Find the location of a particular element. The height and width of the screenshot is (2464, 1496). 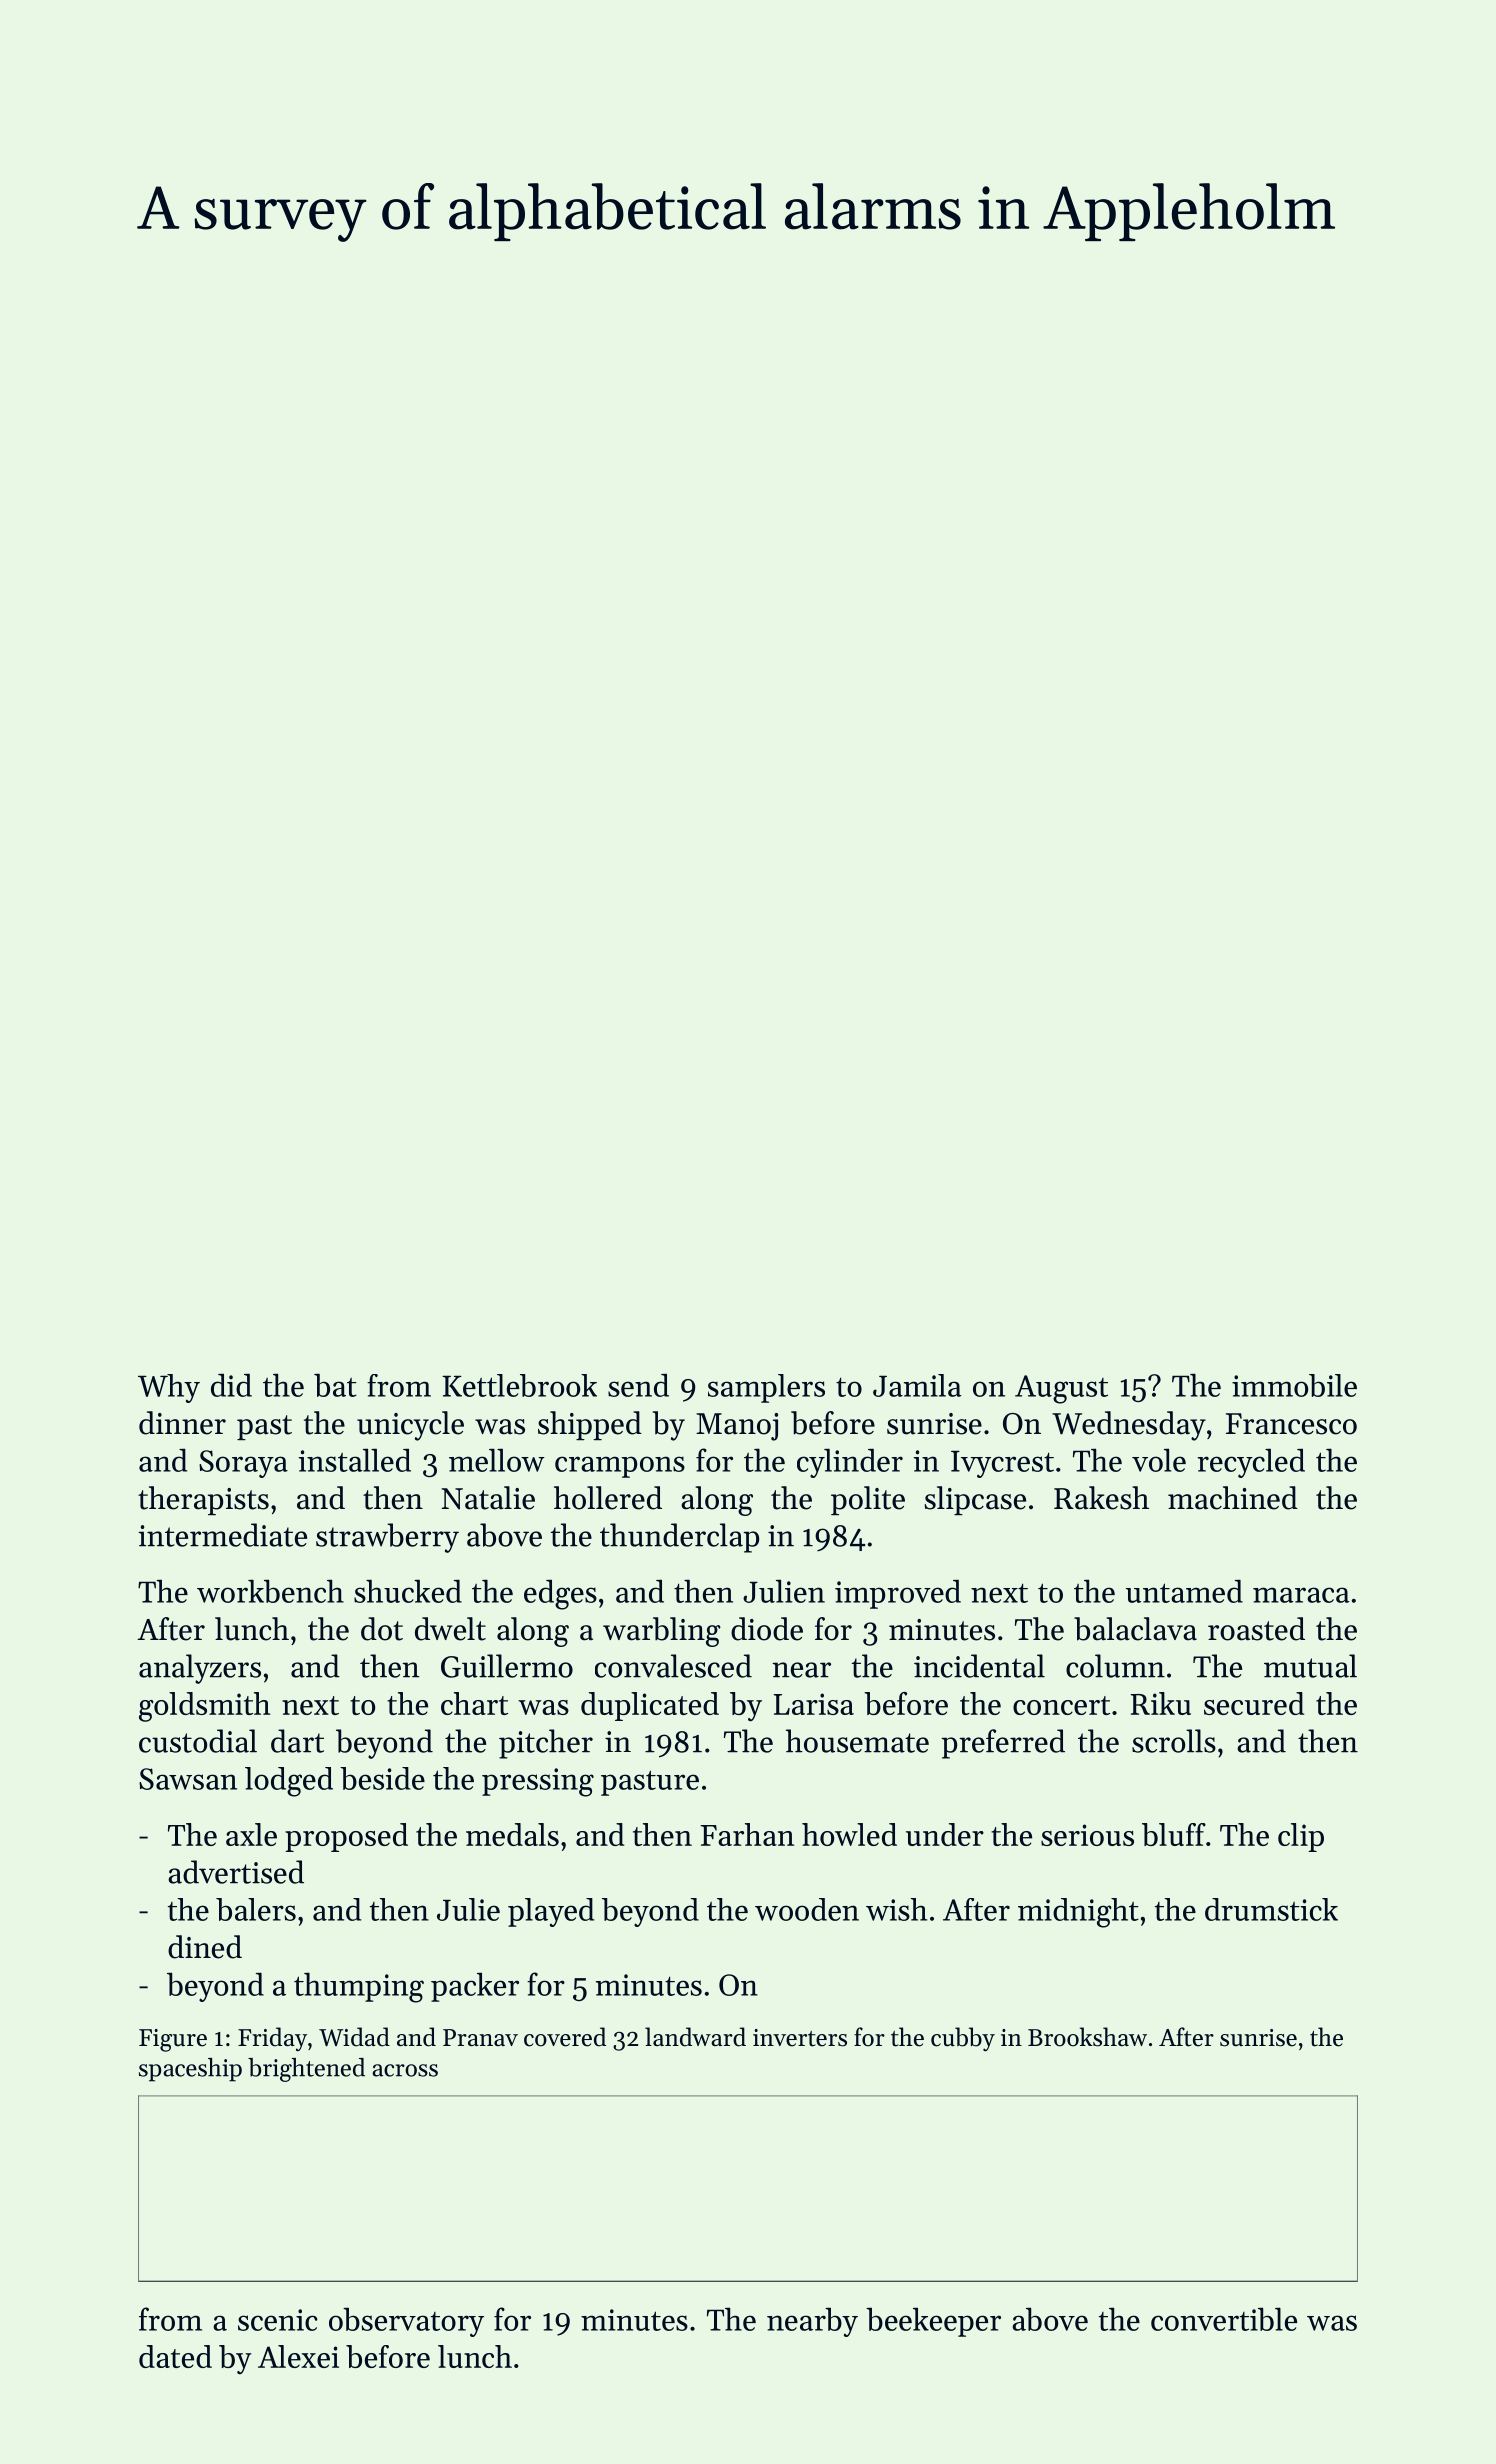

beekeeper is located at coordinates (933, 2322).
